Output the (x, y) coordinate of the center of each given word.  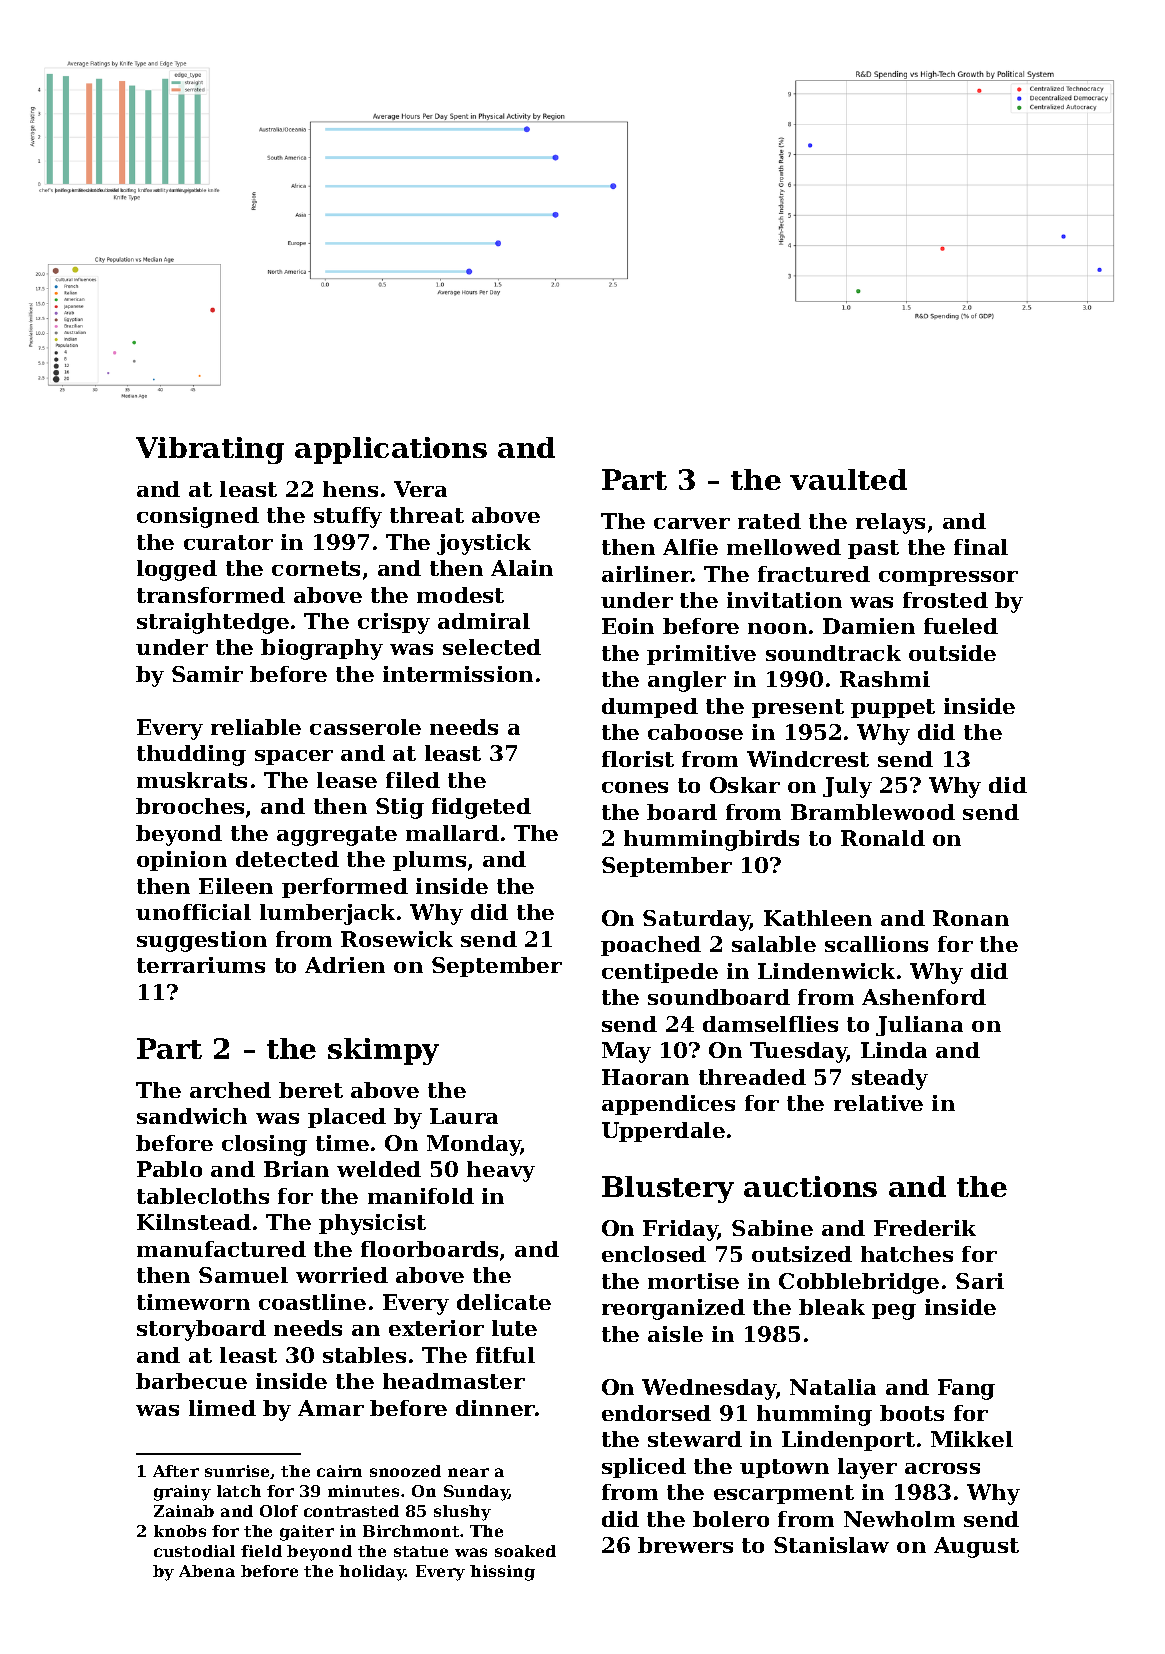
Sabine (772, 1228)
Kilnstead (194, 1222)
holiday (372, 1573)
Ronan (971, 918)
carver (692, 523)
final (981, 547)
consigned (198, 517)
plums (429, 861)
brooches (190, 806)
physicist (372, 1224)
